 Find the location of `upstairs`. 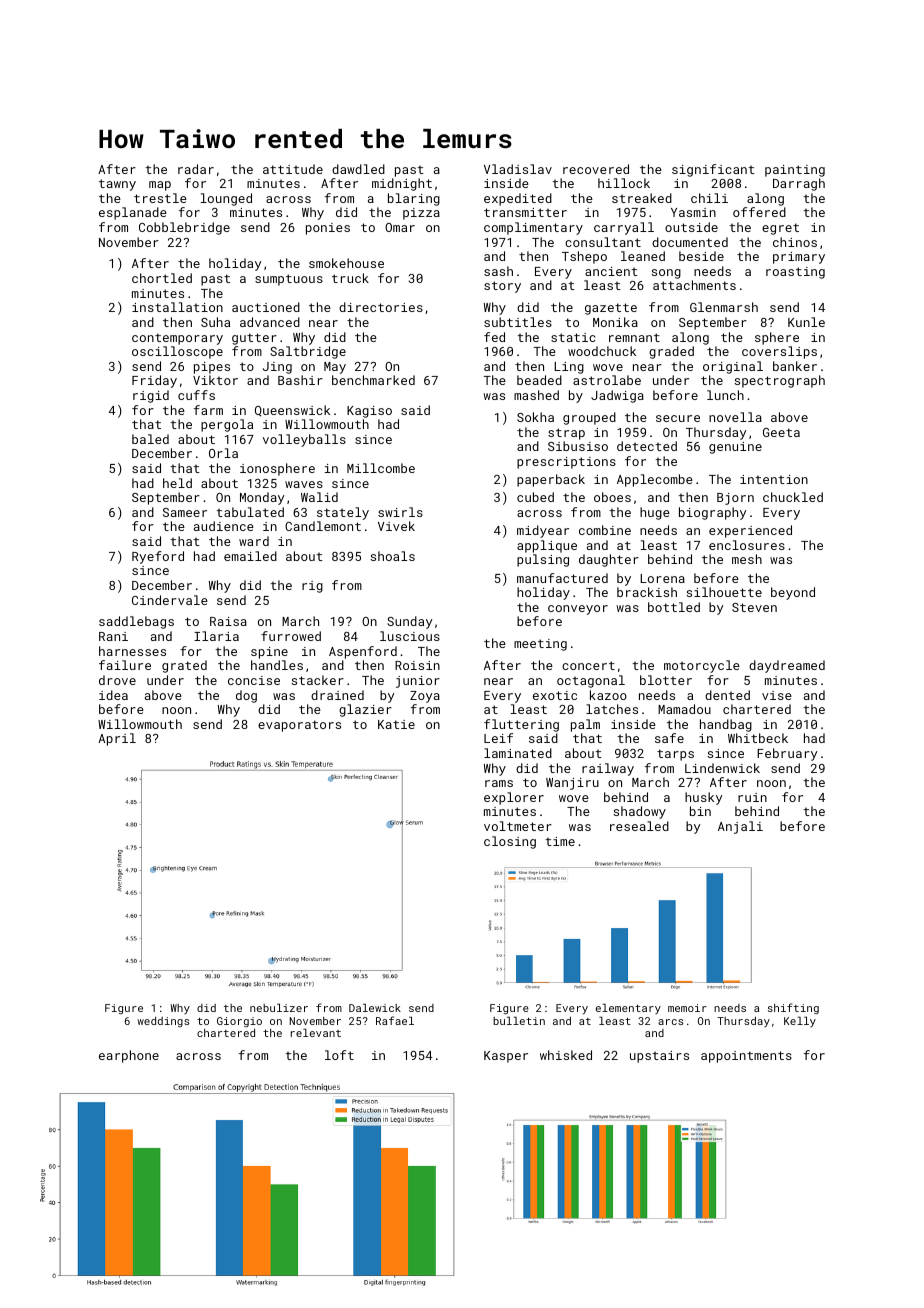

upstairs is located at coordinates (659, 1057).
